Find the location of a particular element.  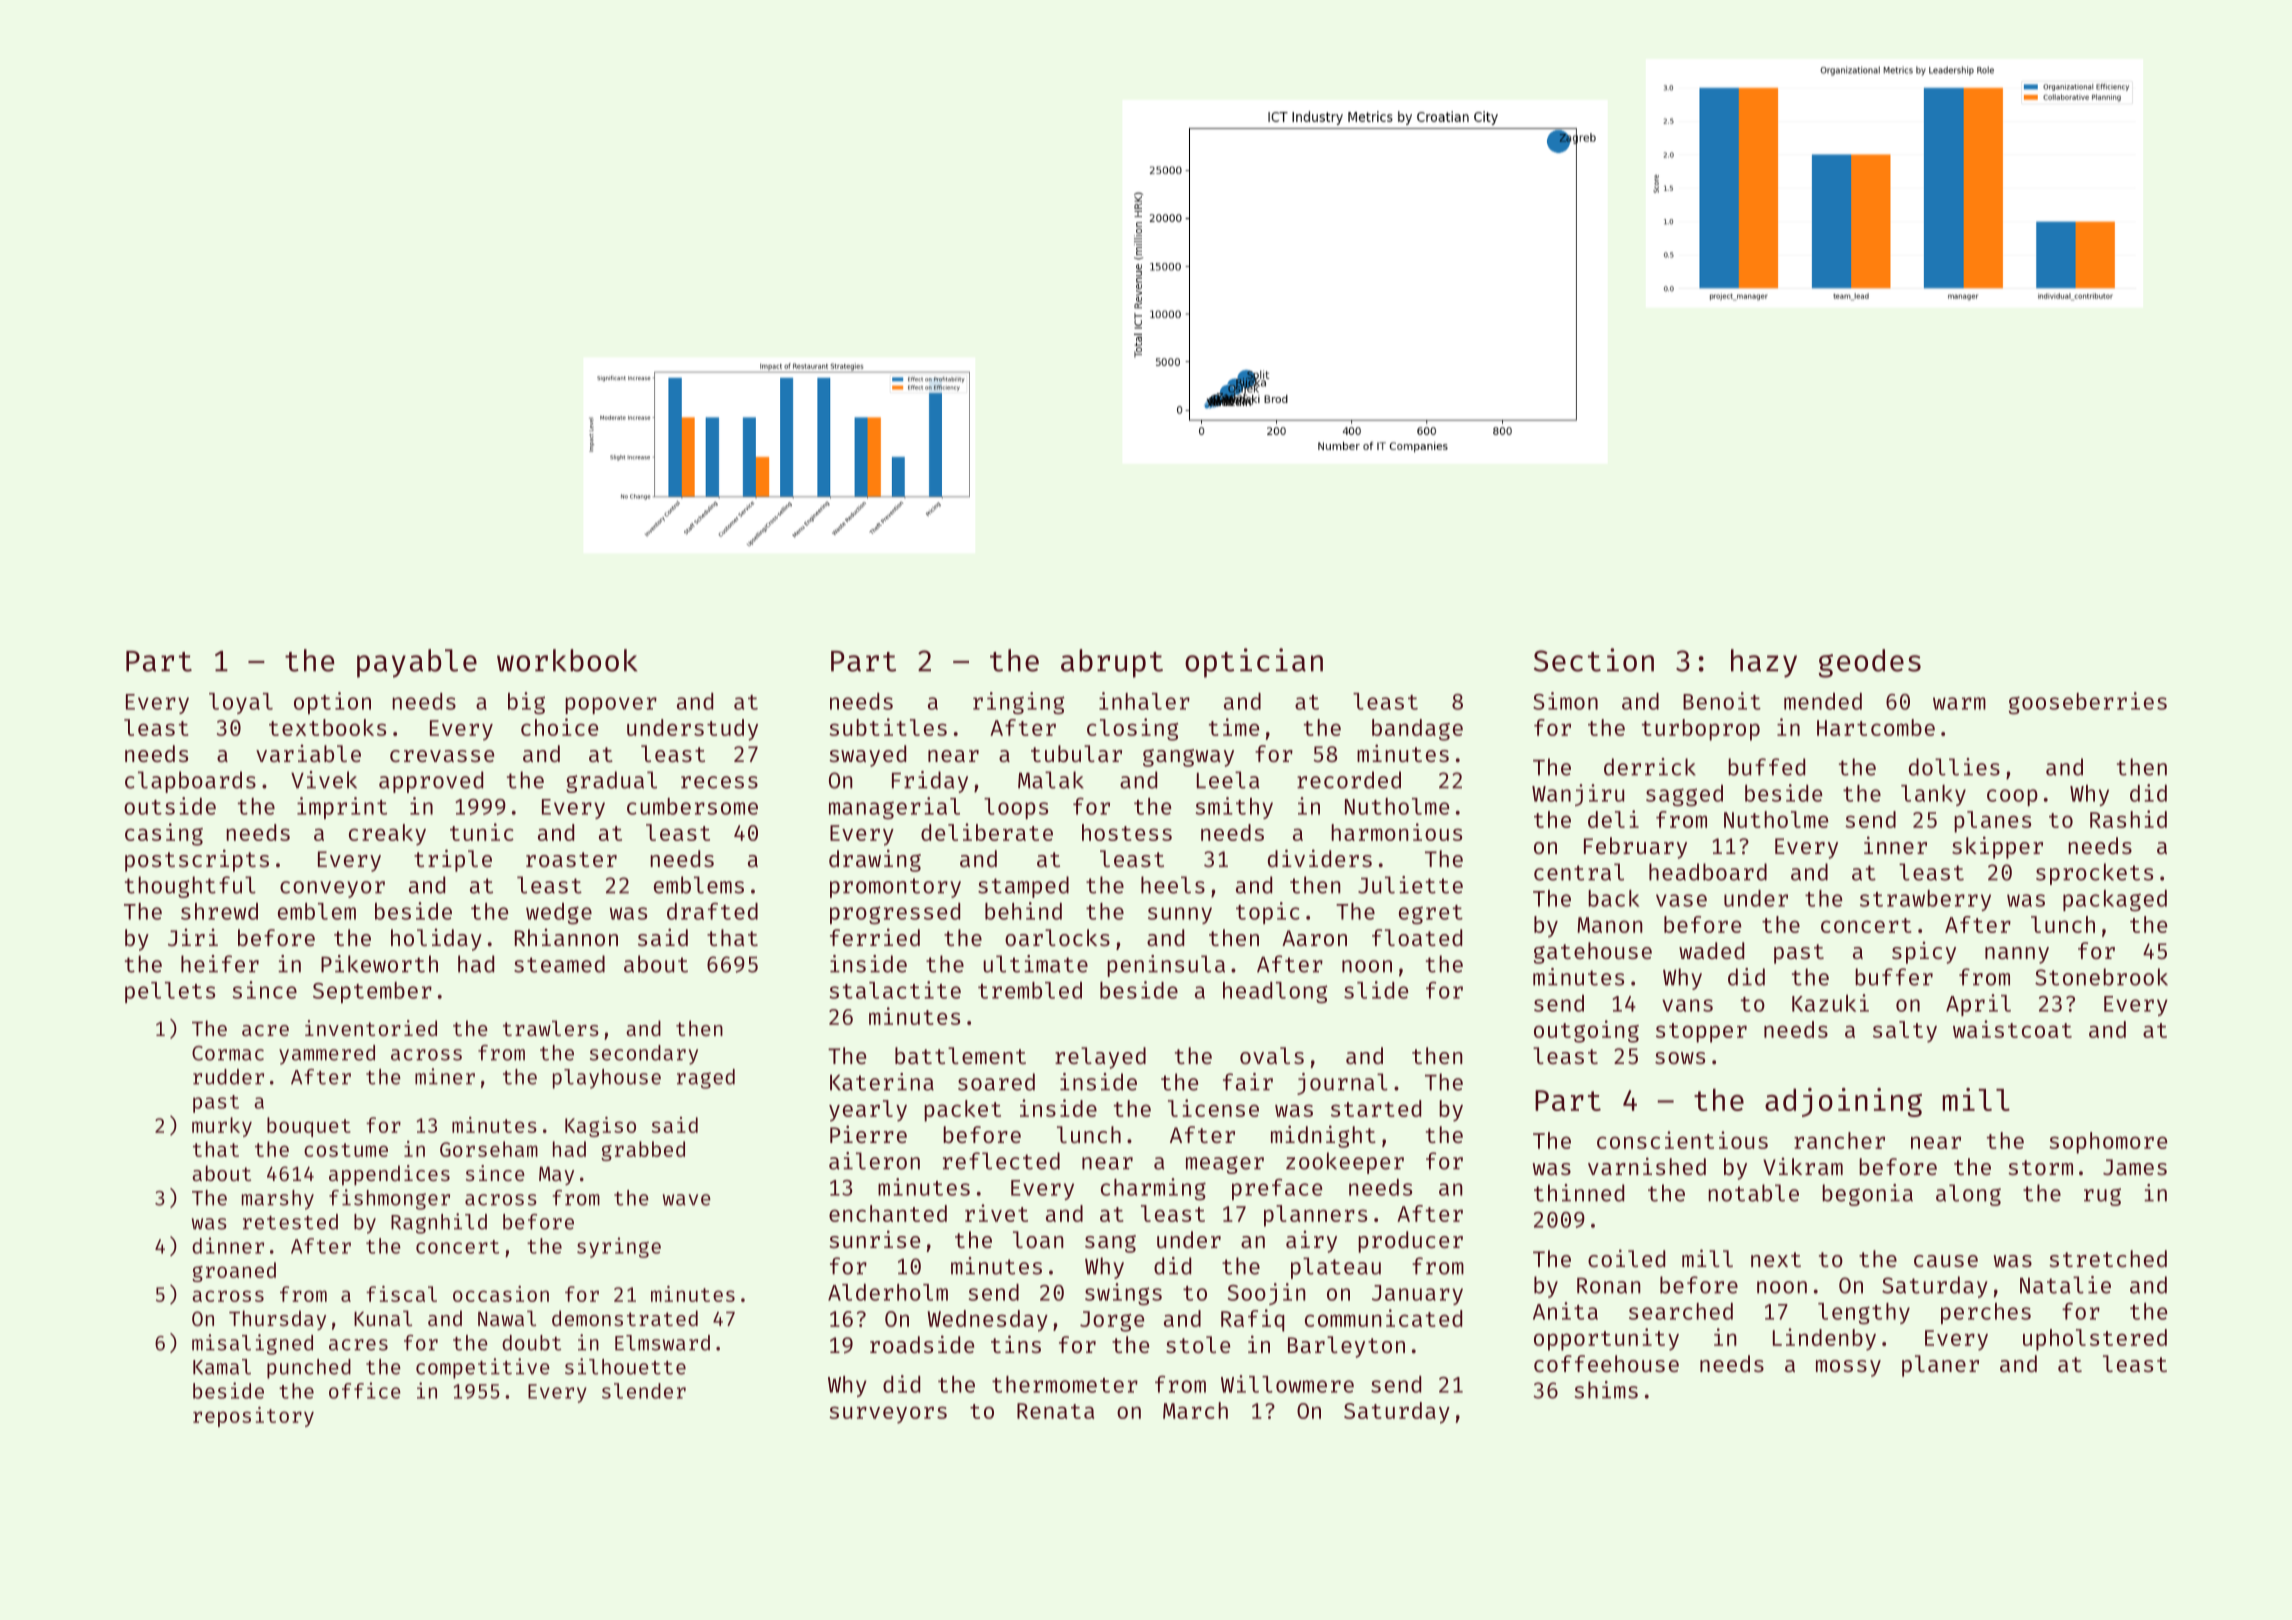

license is located at coordinates (1213, 1108).
